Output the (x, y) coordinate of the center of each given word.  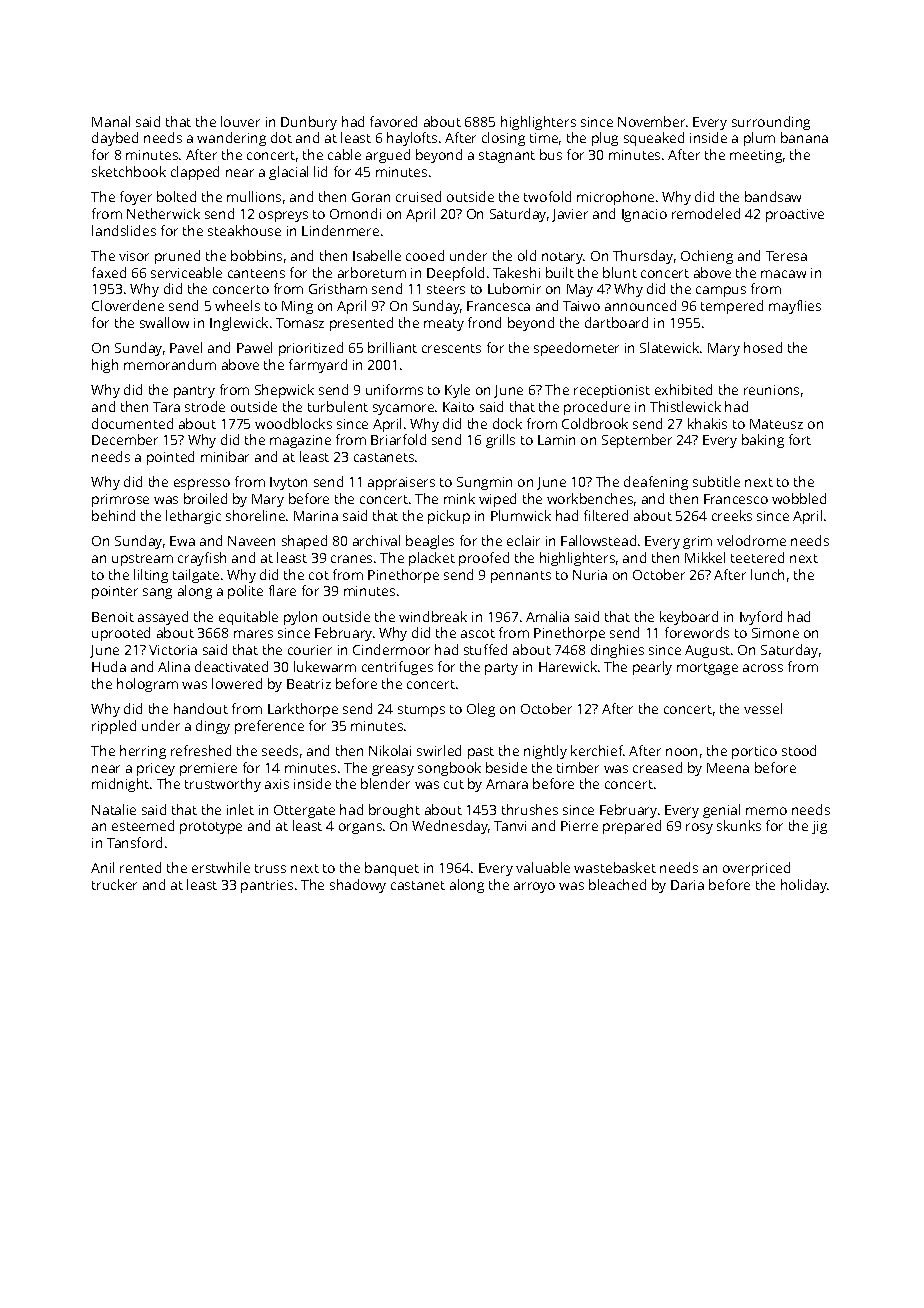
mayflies (795, 307)
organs (360, 828)
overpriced (756, 869)
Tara (166, 407)
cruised (418, 196)
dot (281, 137)
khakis (707, 423)
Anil (102, 867)
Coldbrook (595, 423)
